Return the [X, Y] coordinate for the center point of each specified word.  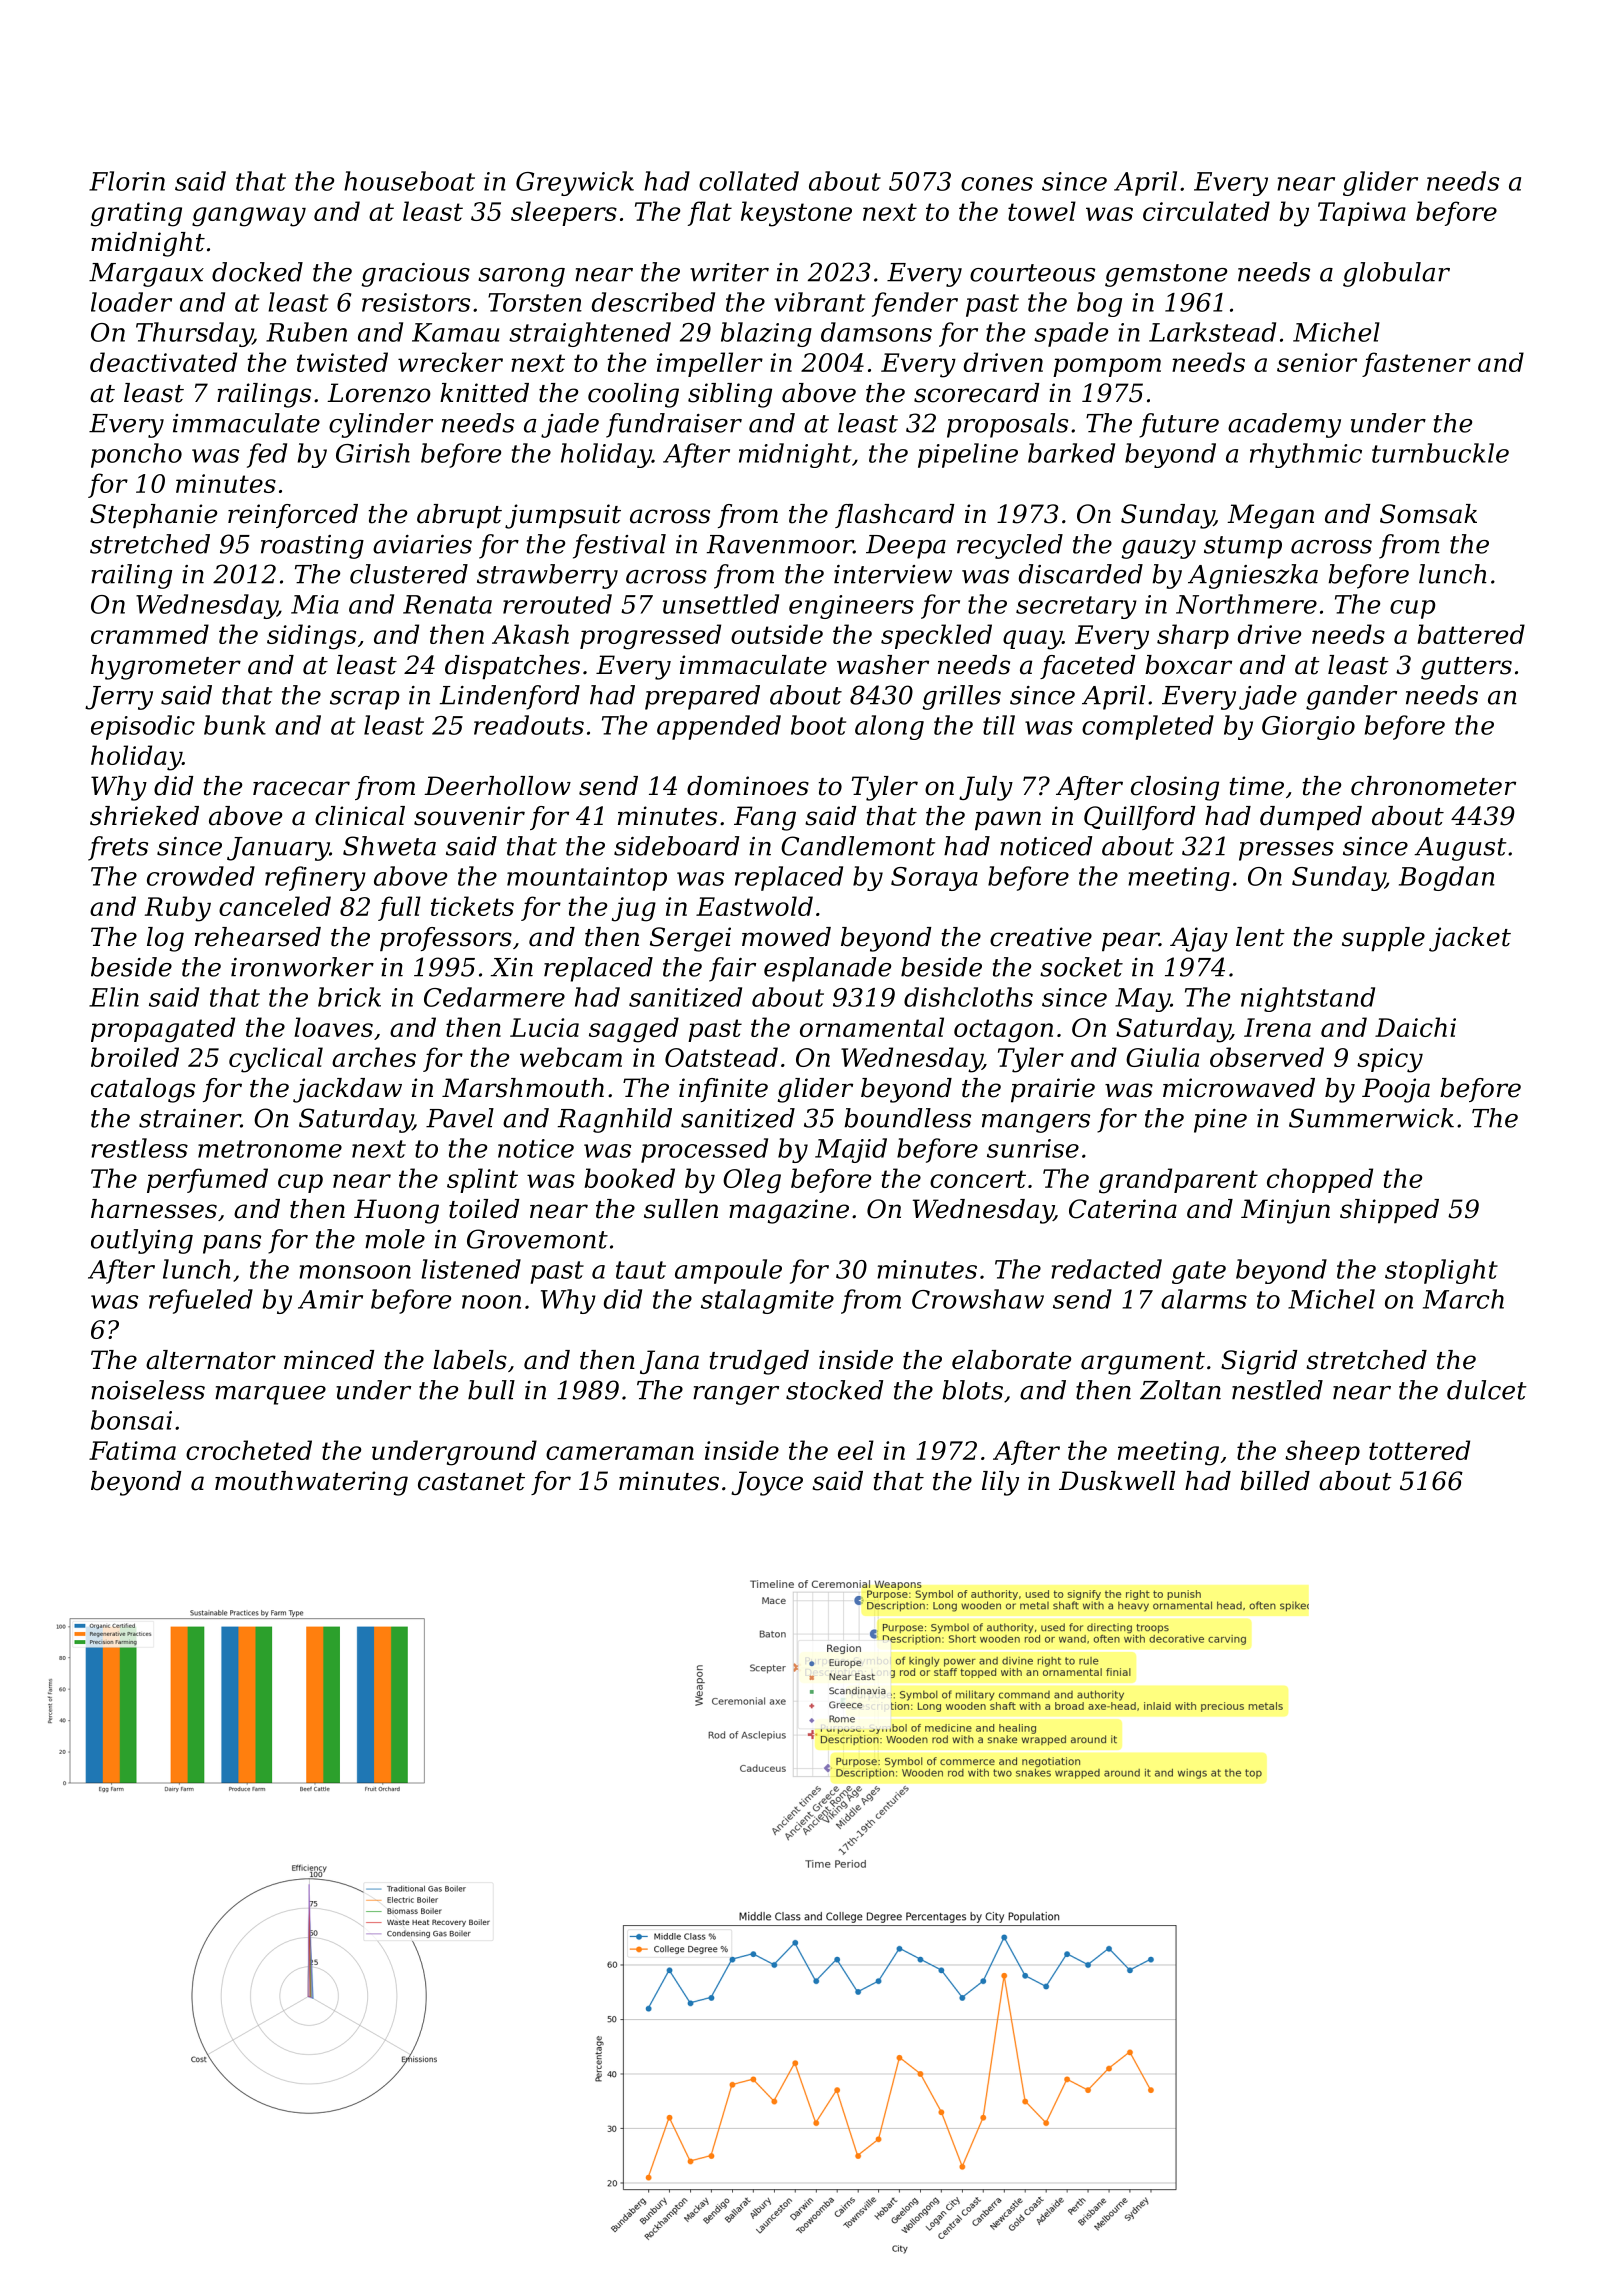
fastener [1416, 364]
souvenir [469, 816]
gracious [415, 275]
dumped [1311, 818]
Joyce [767, 1483]
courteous [1032, 273]
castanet [471, 1482]
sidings [311, 637]
